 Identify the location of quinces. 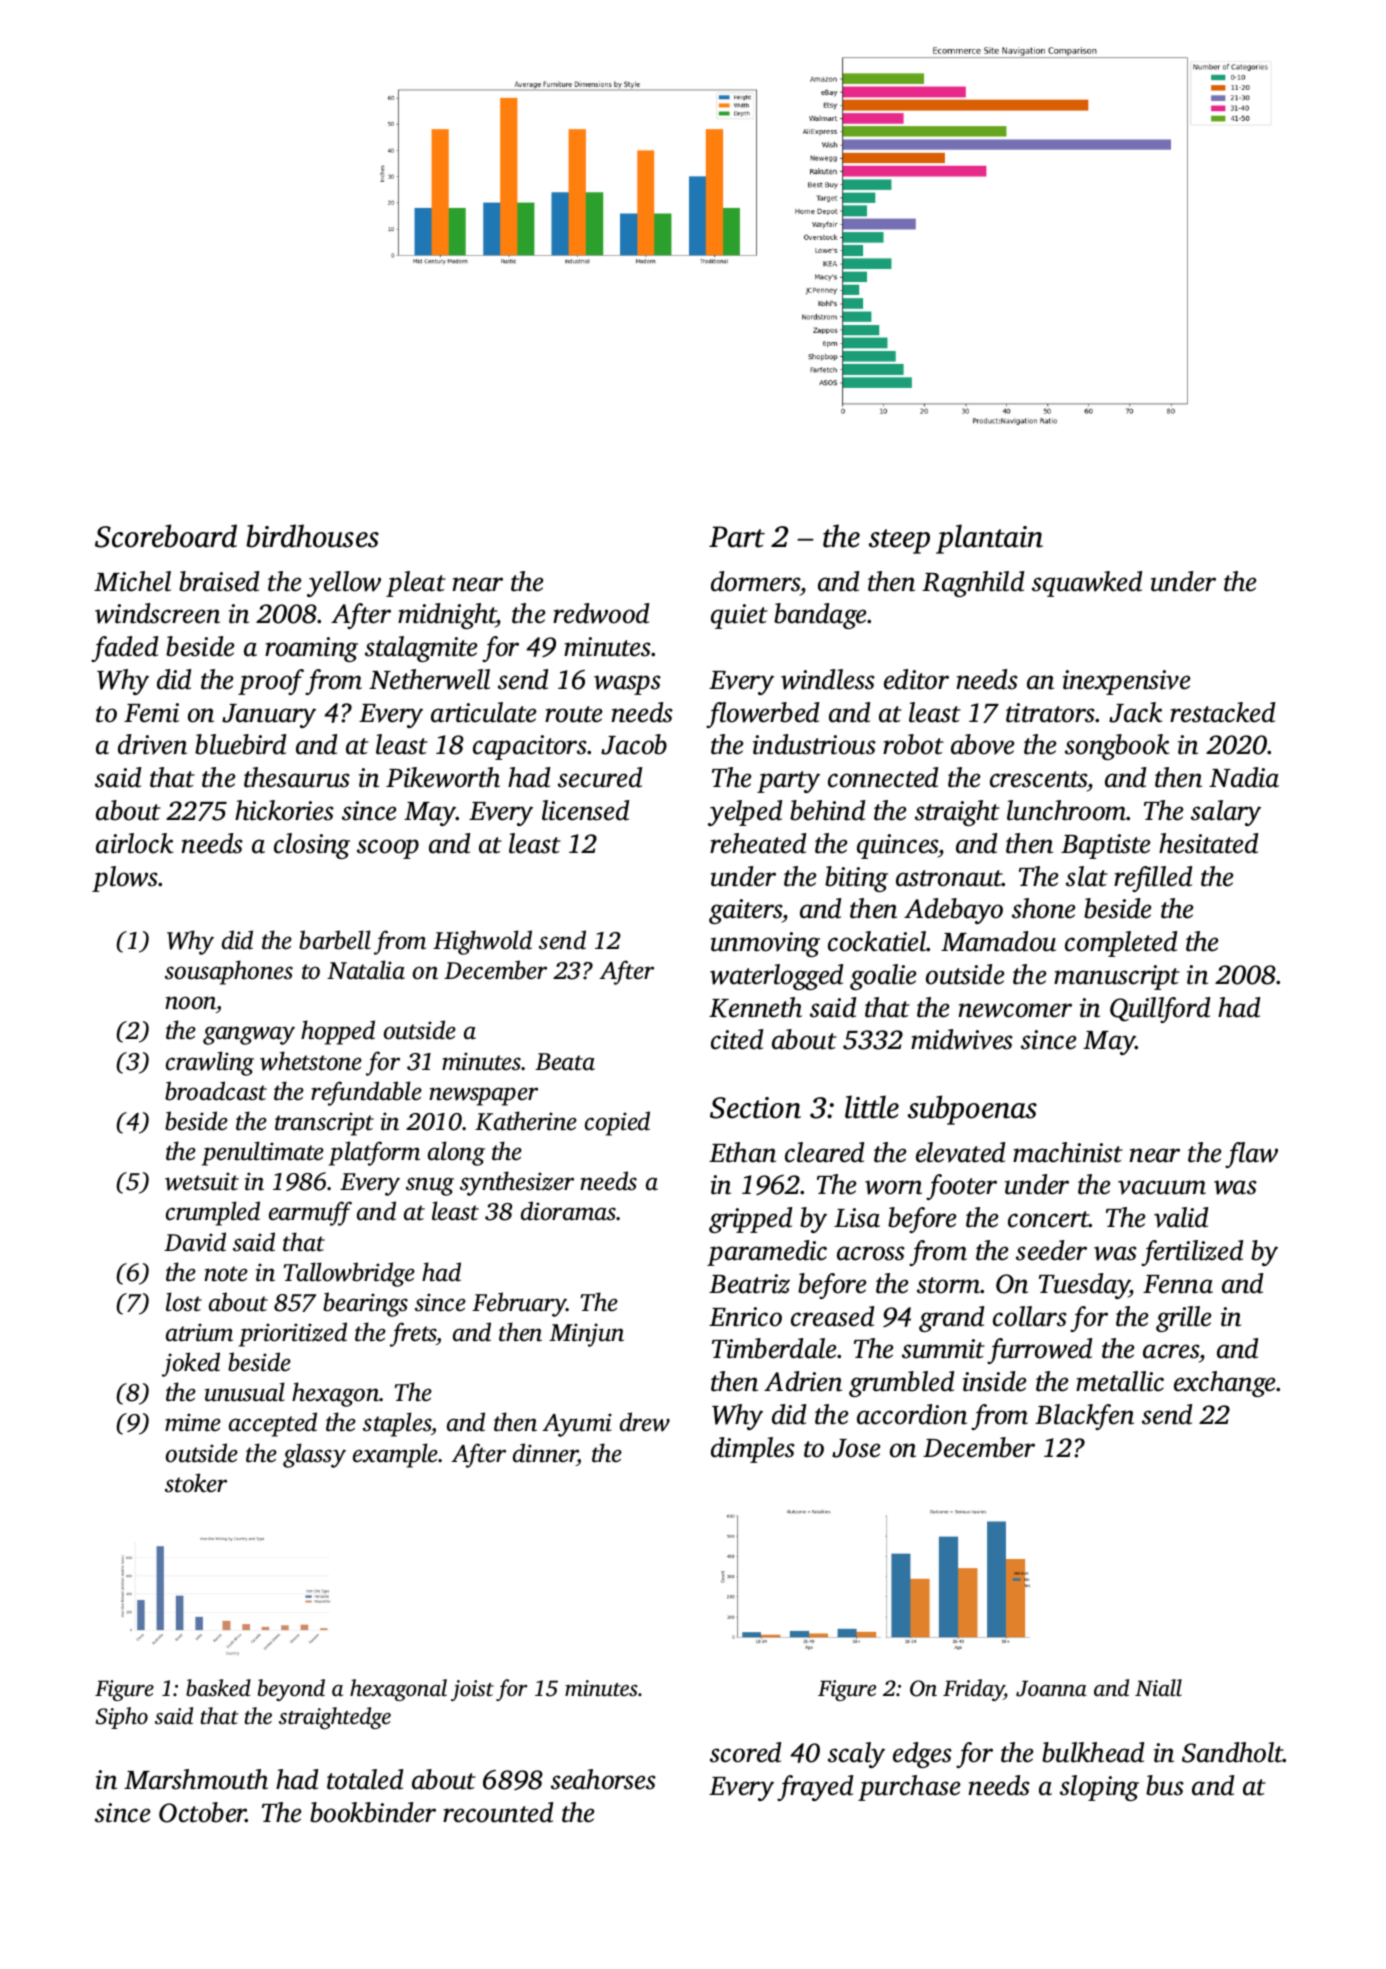
(898, 846).
